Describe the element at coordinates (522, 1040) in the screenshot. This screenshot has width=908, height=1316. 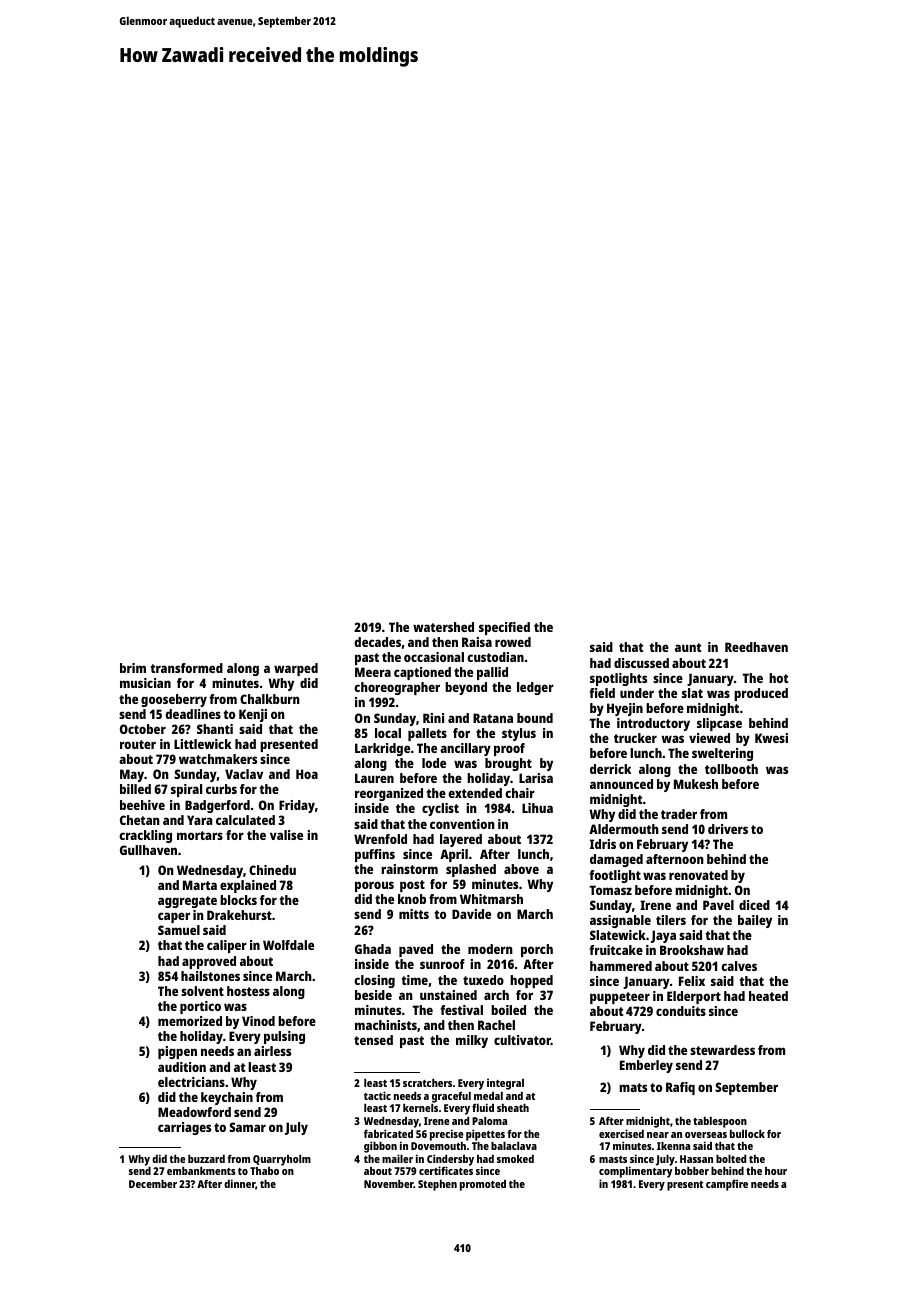
I see `cultivator` at that location.
